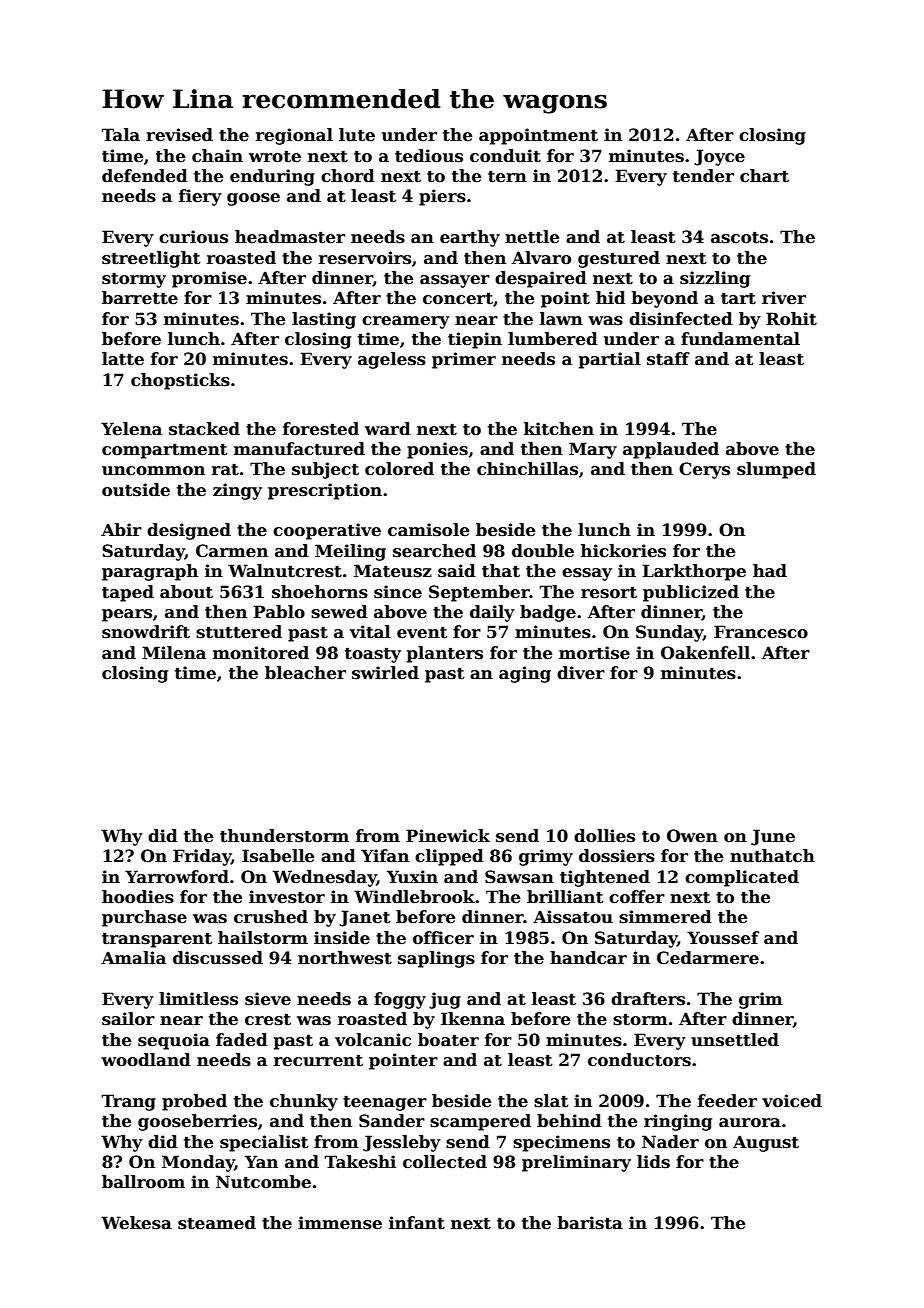 This screenshot has height=1308, width=924. I want to click on mortise, so click(594, 653).
